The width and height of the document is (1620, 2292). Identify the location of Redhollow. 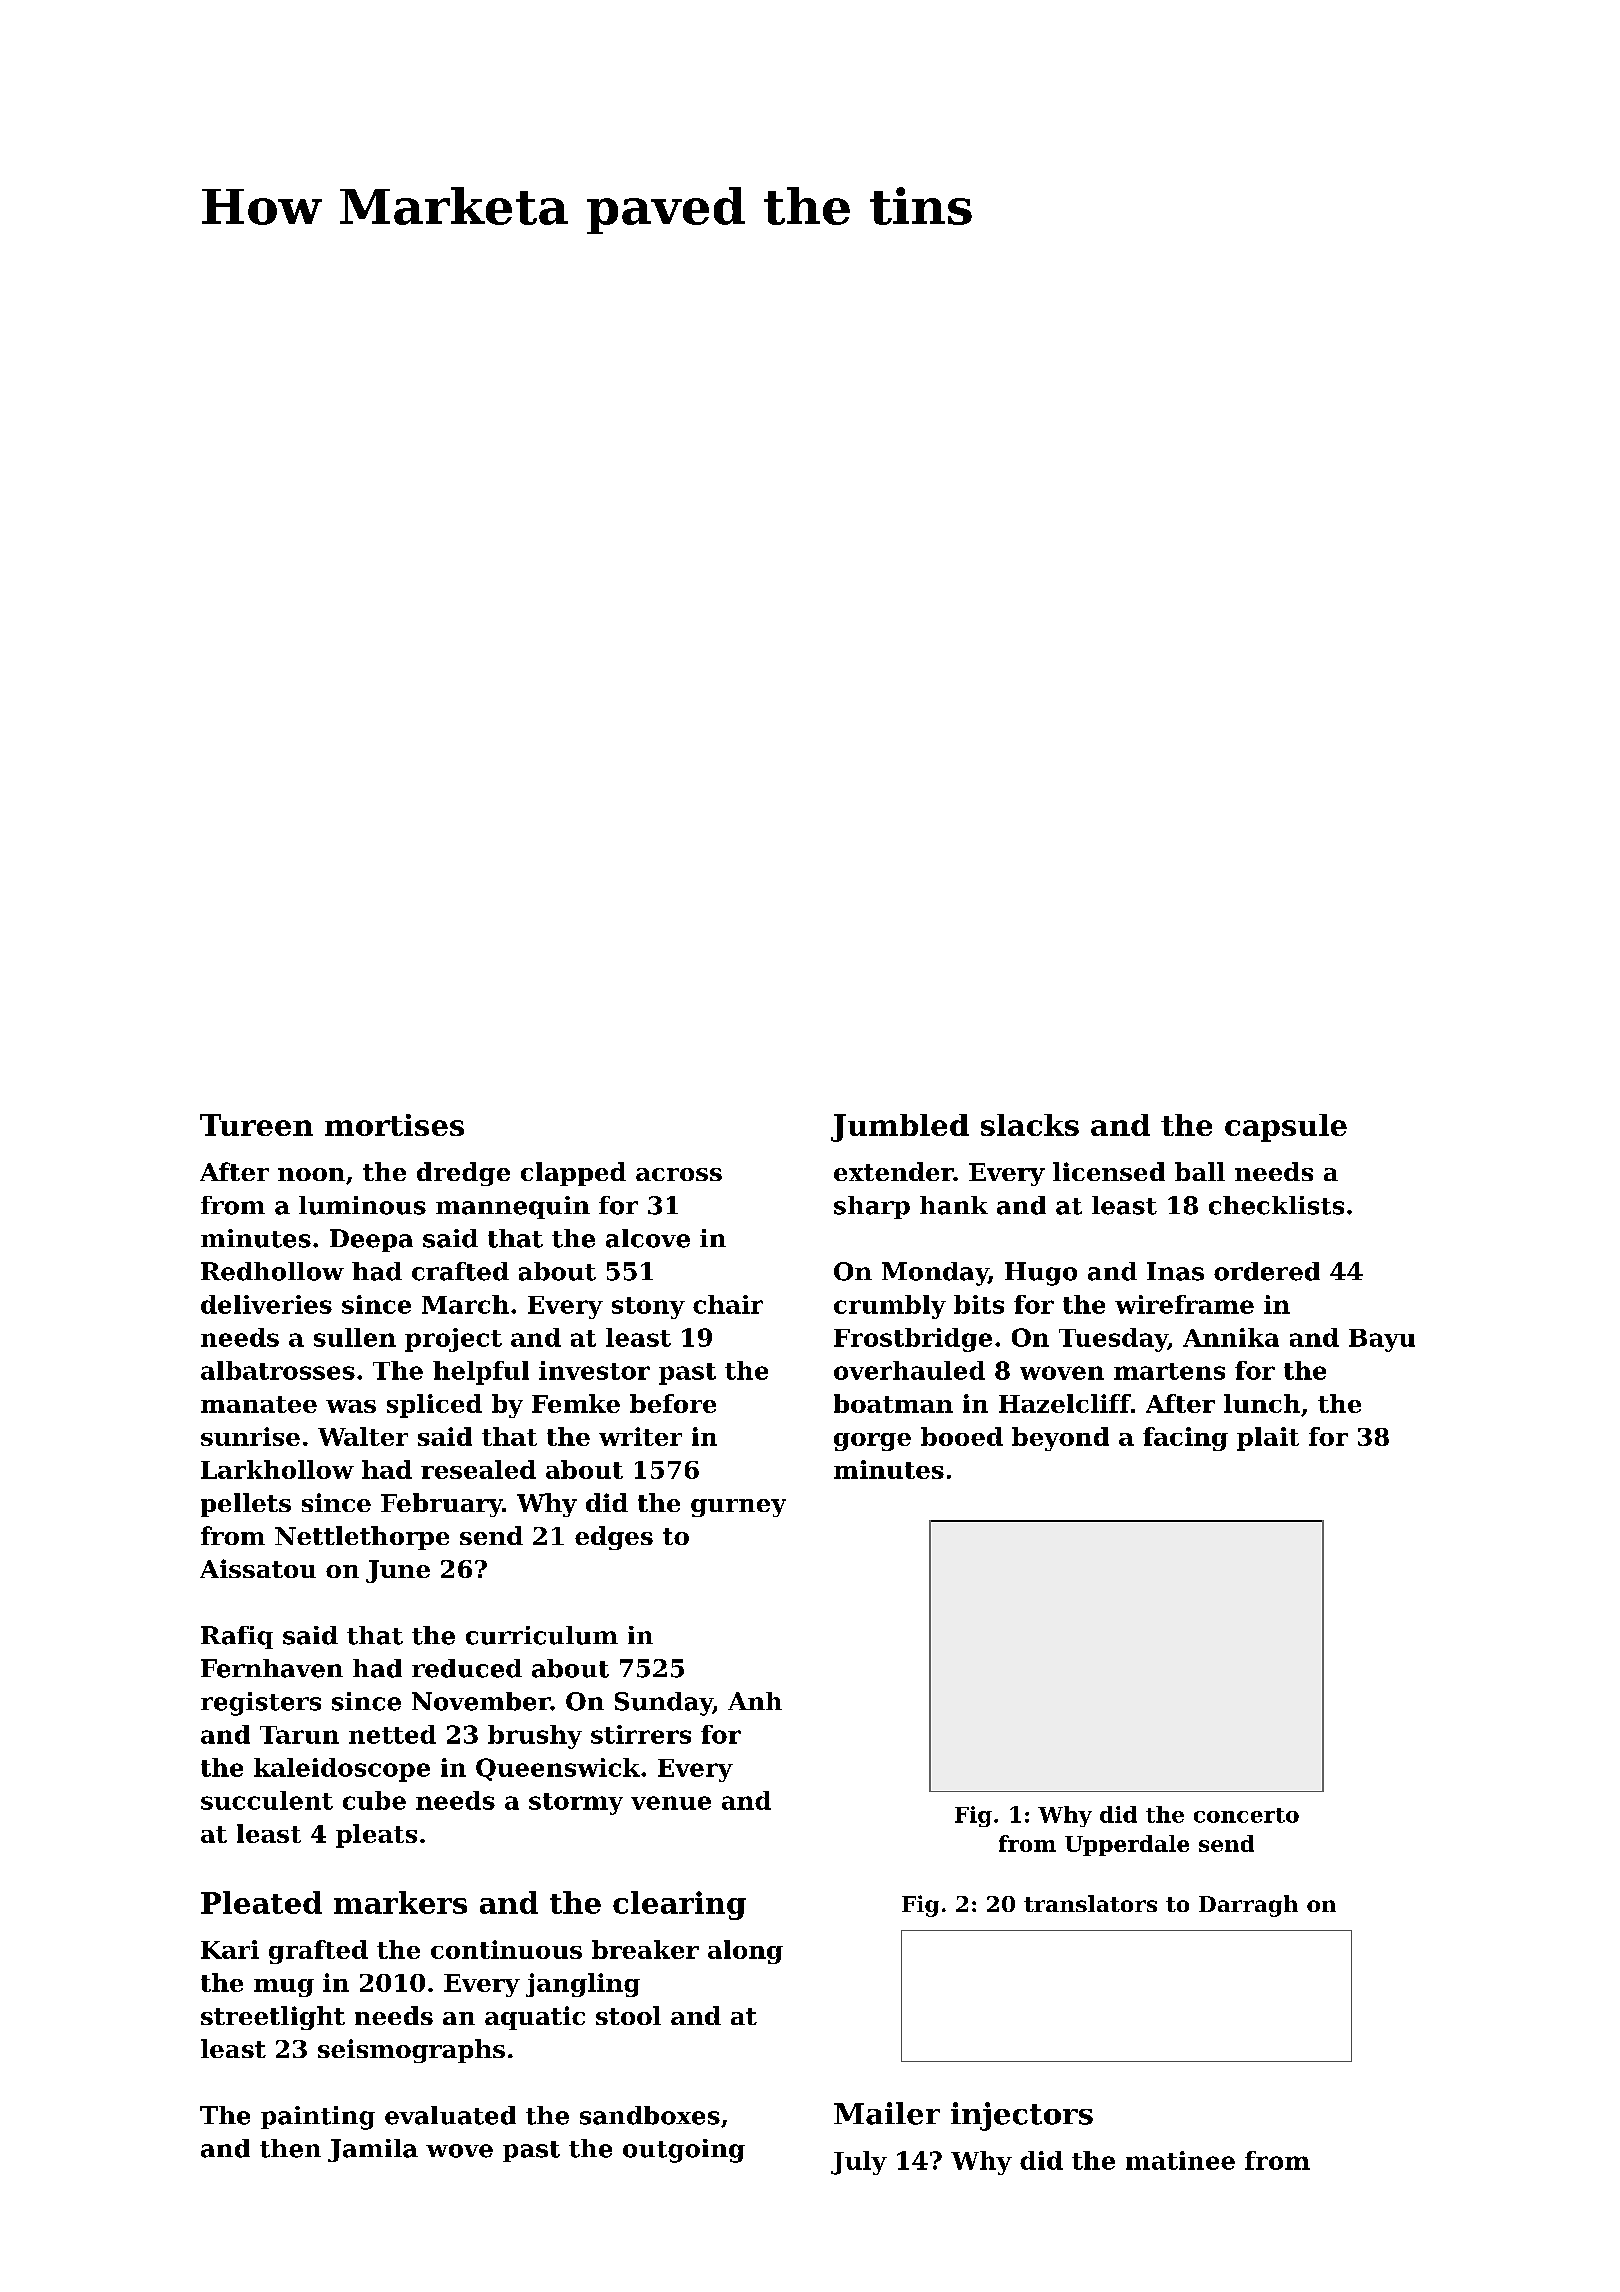
(272, 1271).
